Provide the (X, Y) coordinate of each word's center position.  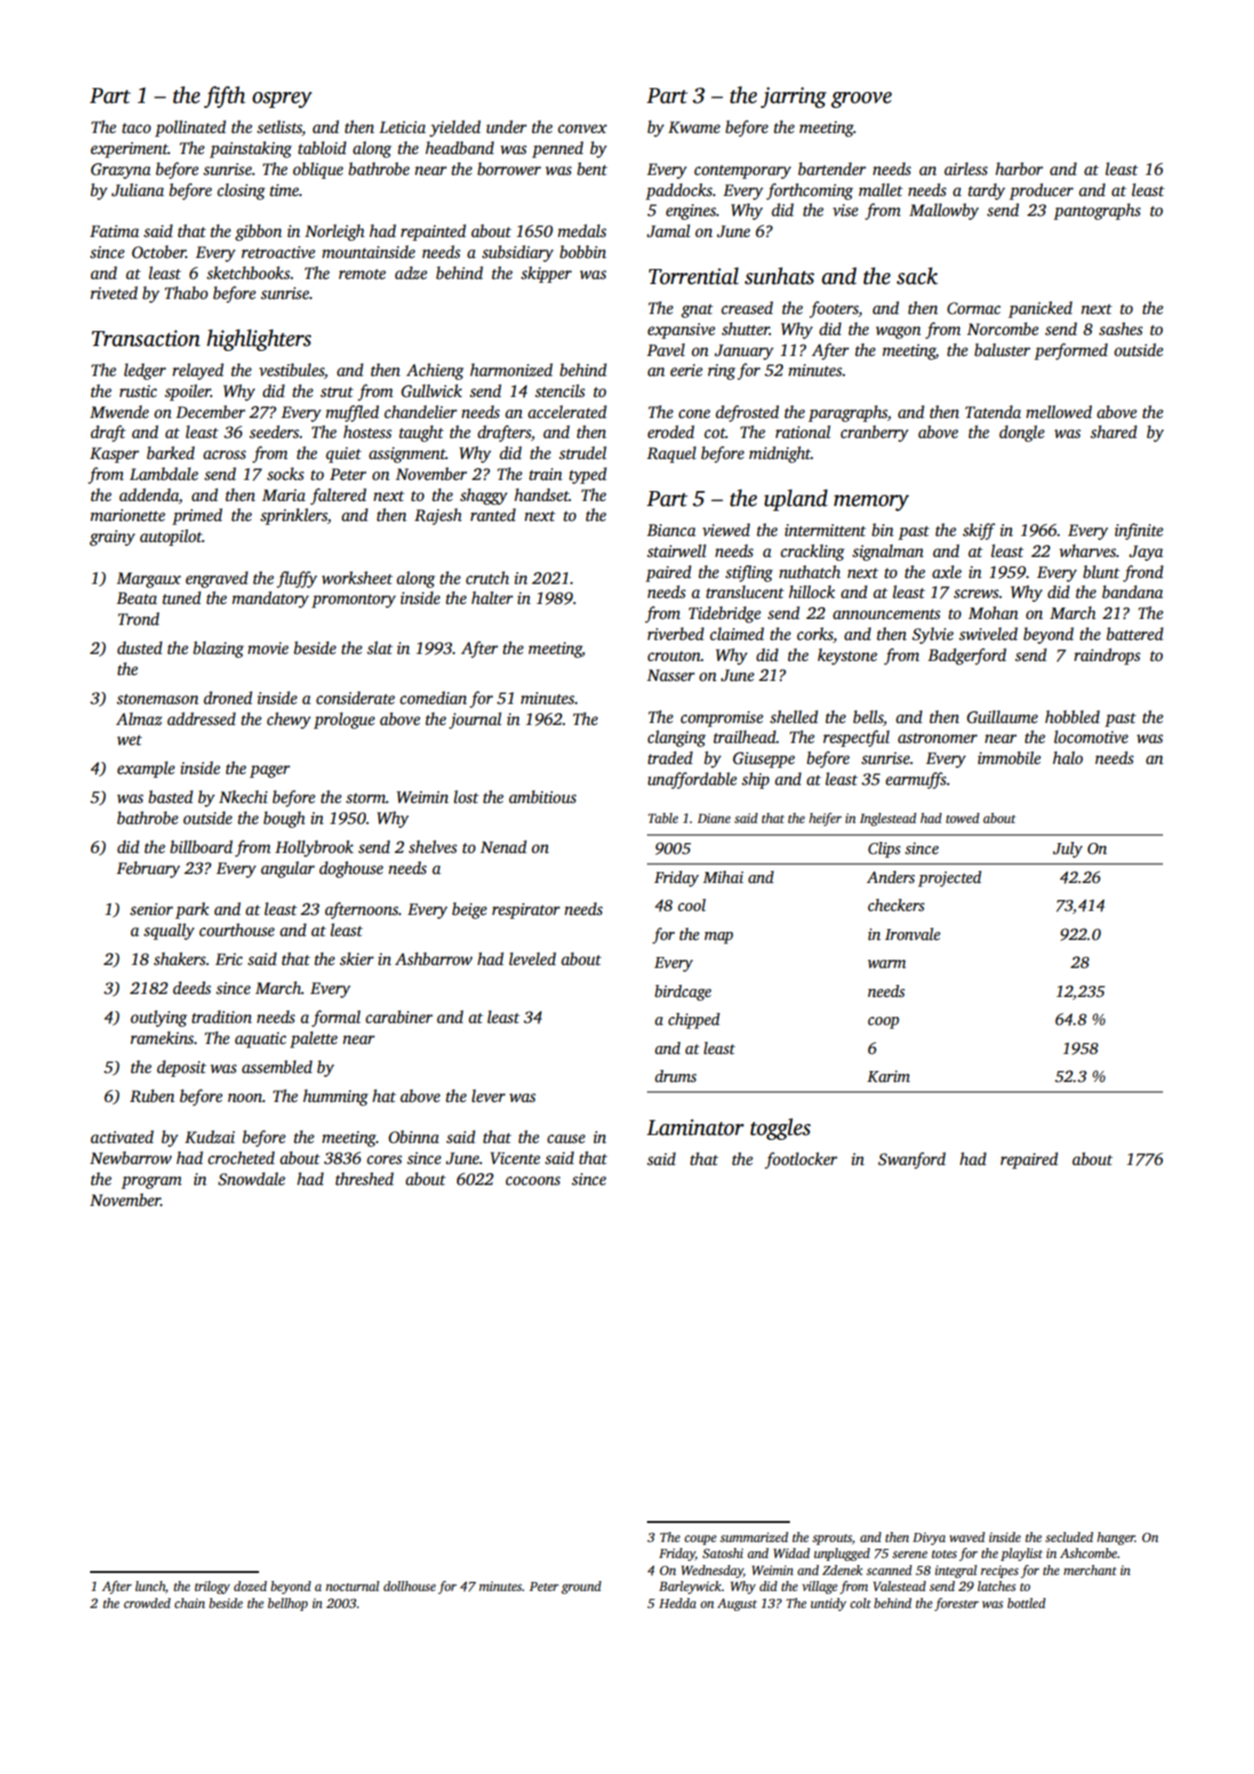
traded (670, 758)
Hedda (677, 1603)
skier (357, 959)
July (1068, 850)
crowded (147, 1603)
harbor (1019, 169)
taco (136, 128)
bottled (1026, 1603)
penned (557, 149)
